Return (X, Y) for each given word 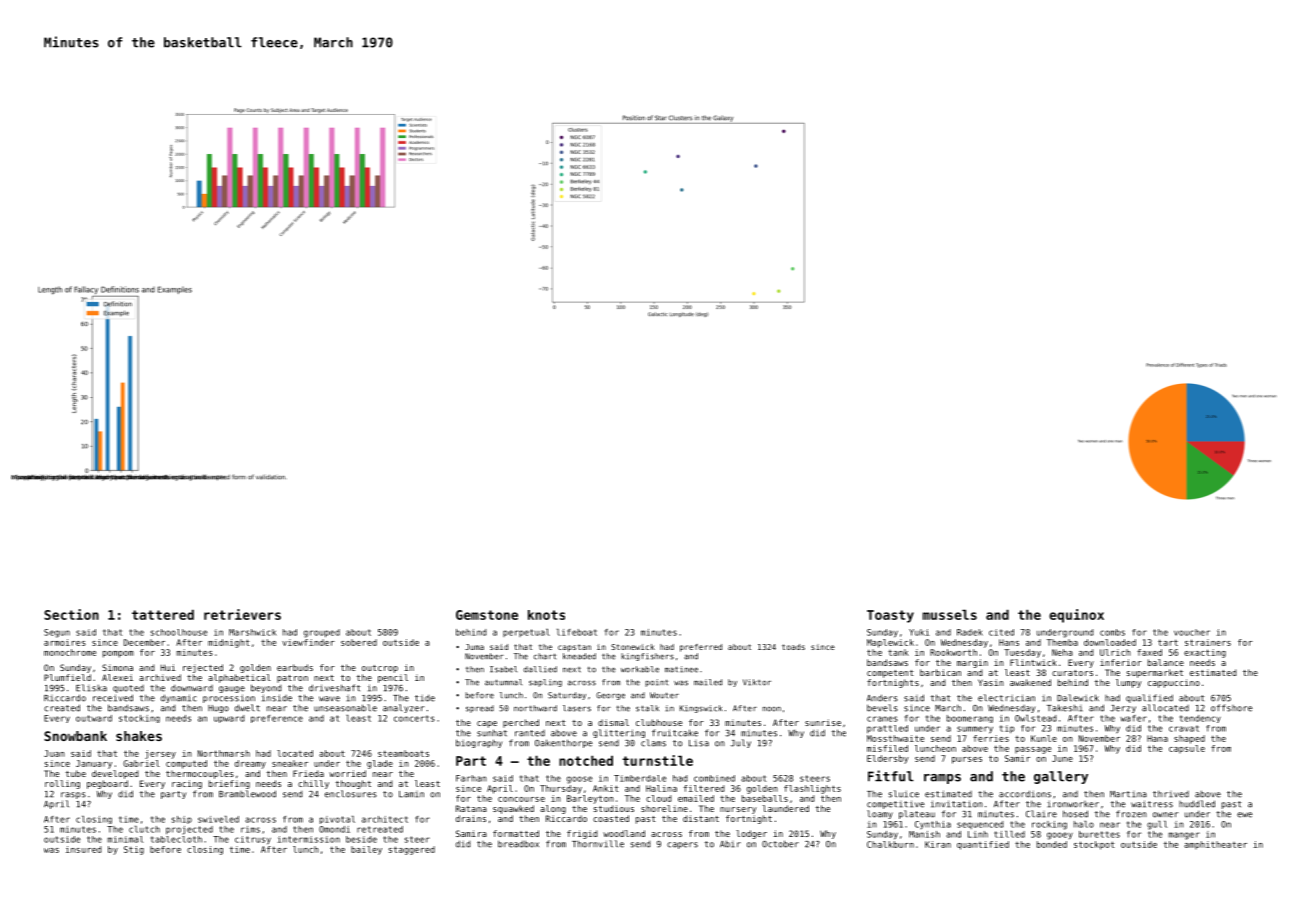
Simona (117, 667)
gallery (1061, 777)
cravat (1184, 728)
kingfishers (647, 657)
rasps (73, 795)
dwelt (247, 708)
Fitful (891, 776)
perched (521, 723)
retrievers (242, 614)
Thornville (598, 844)
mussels (950, 614)
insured (83, 849)
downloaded (1110, 642)
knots (546, 615)
